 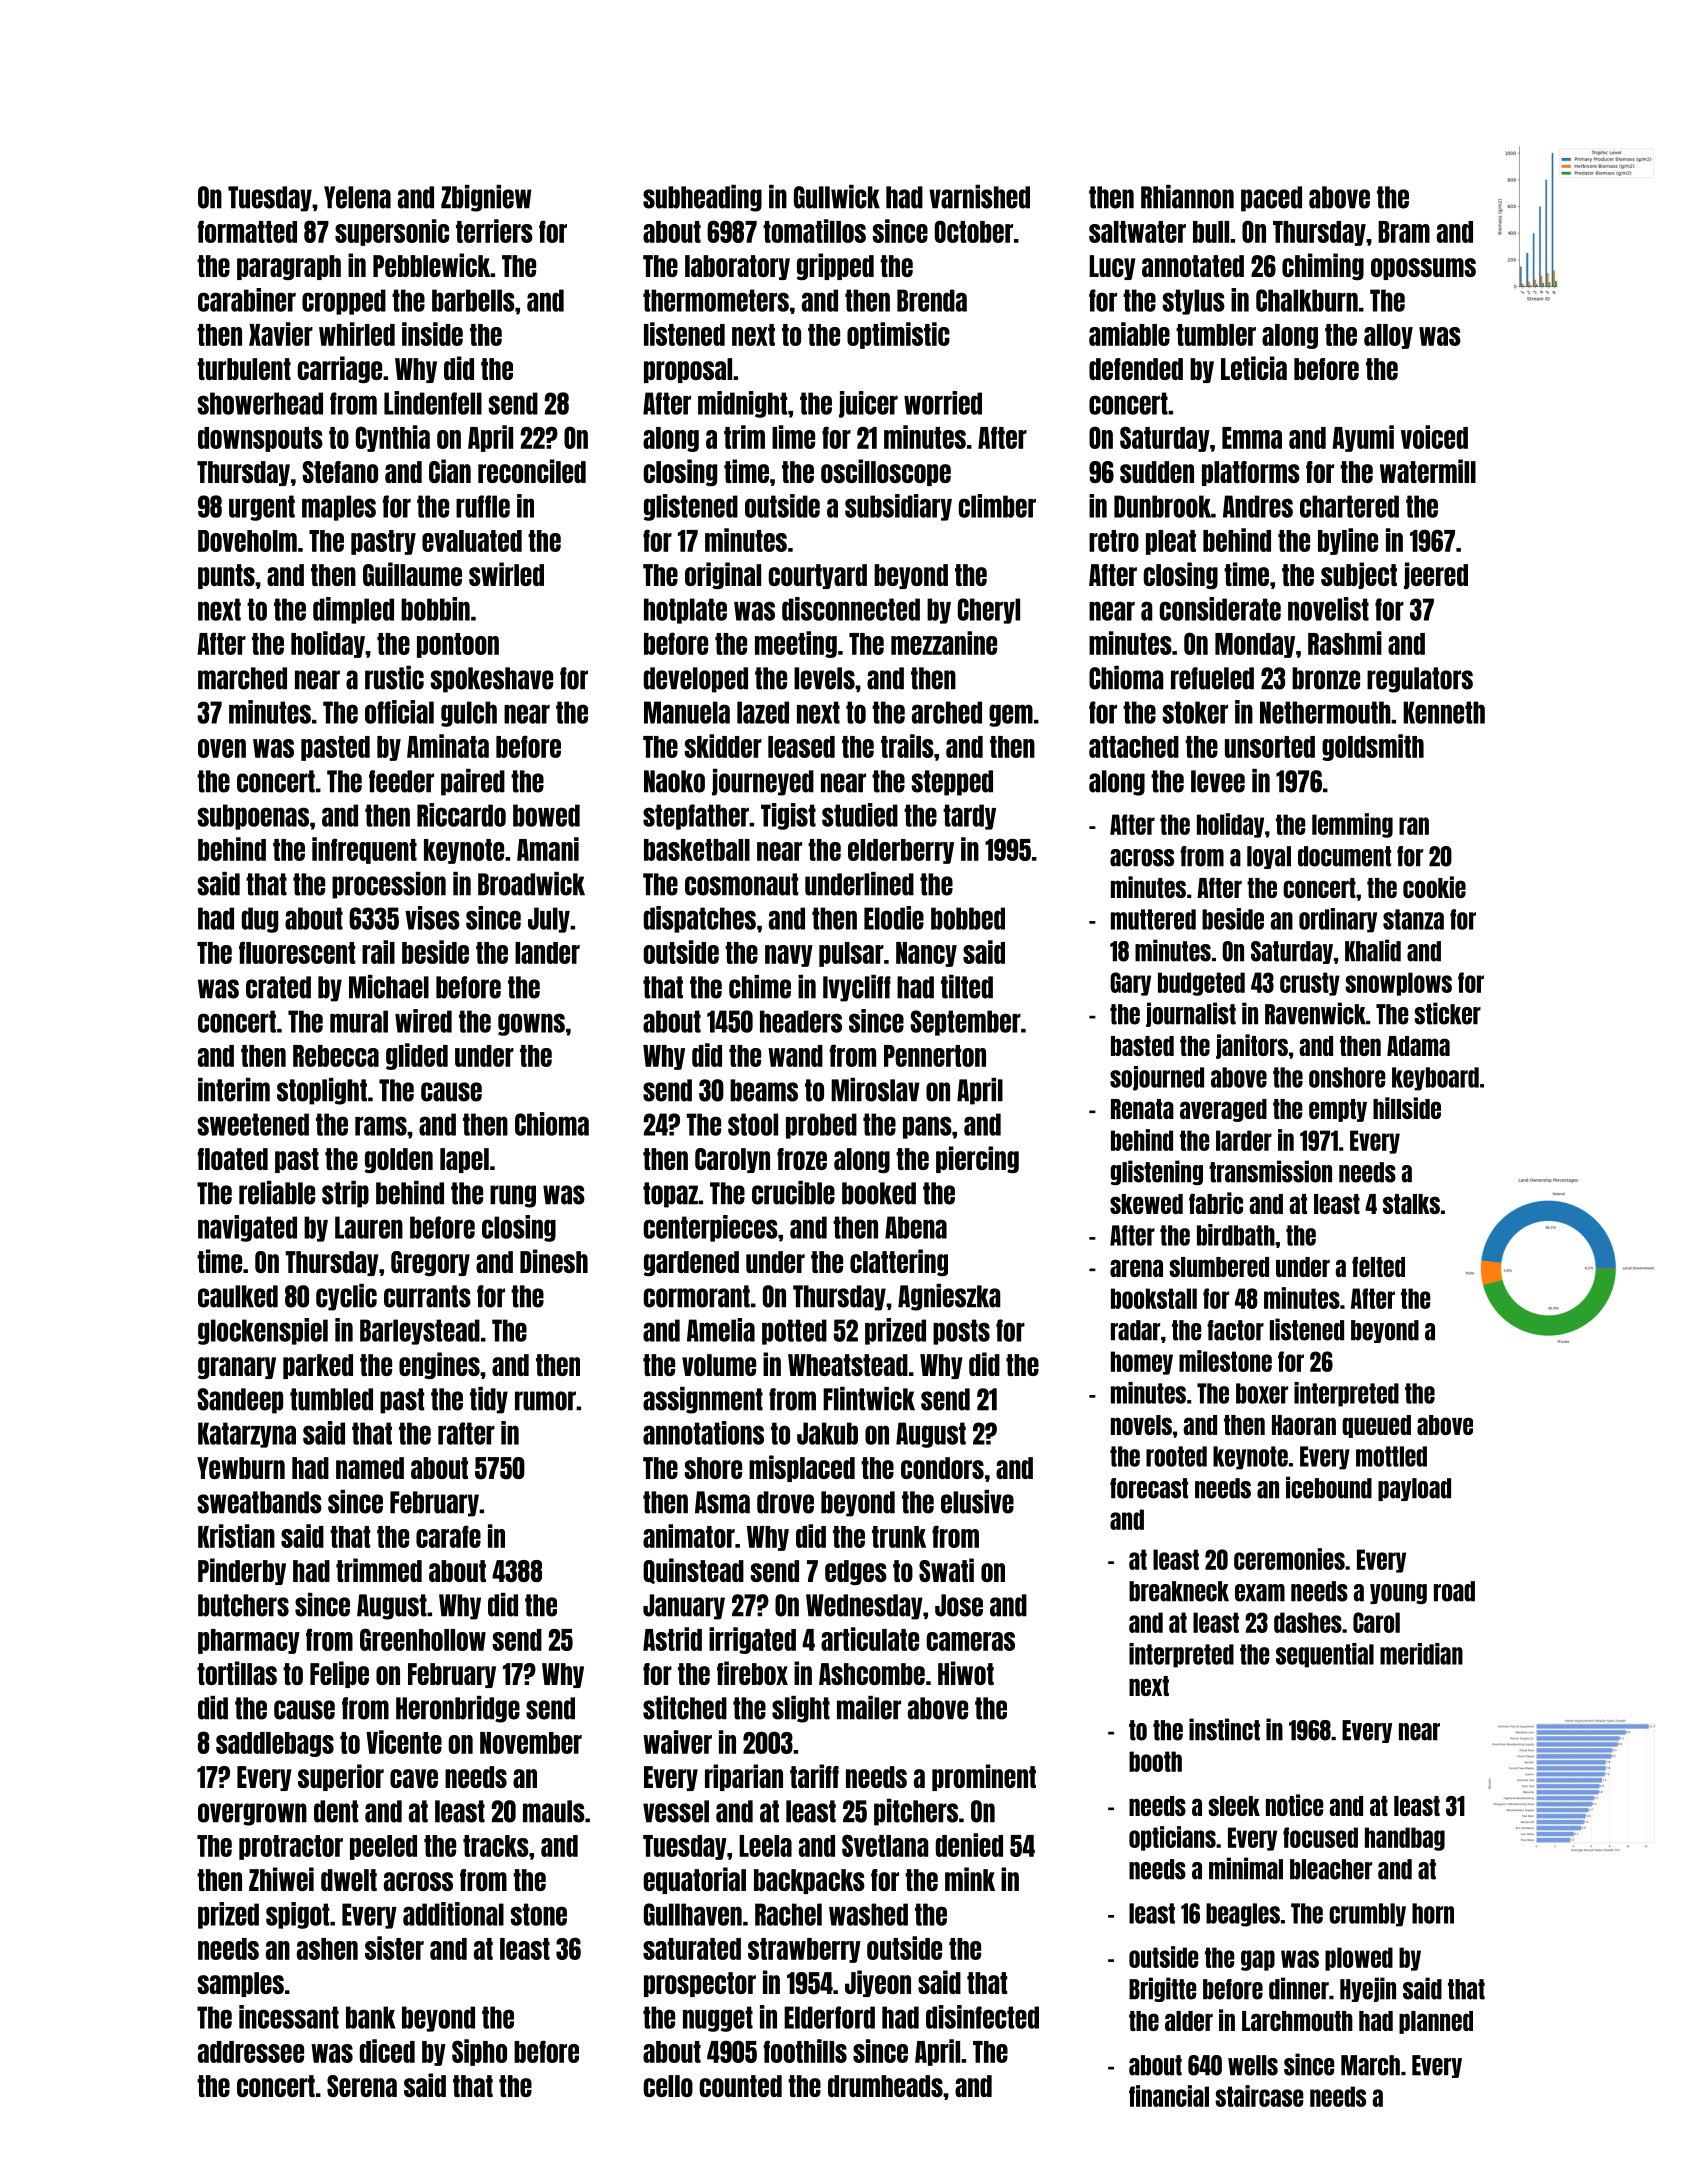 What do you see at coordinates (835, 266) in the screenshot?
I see `gripped` at bounding box center [835, 266].
